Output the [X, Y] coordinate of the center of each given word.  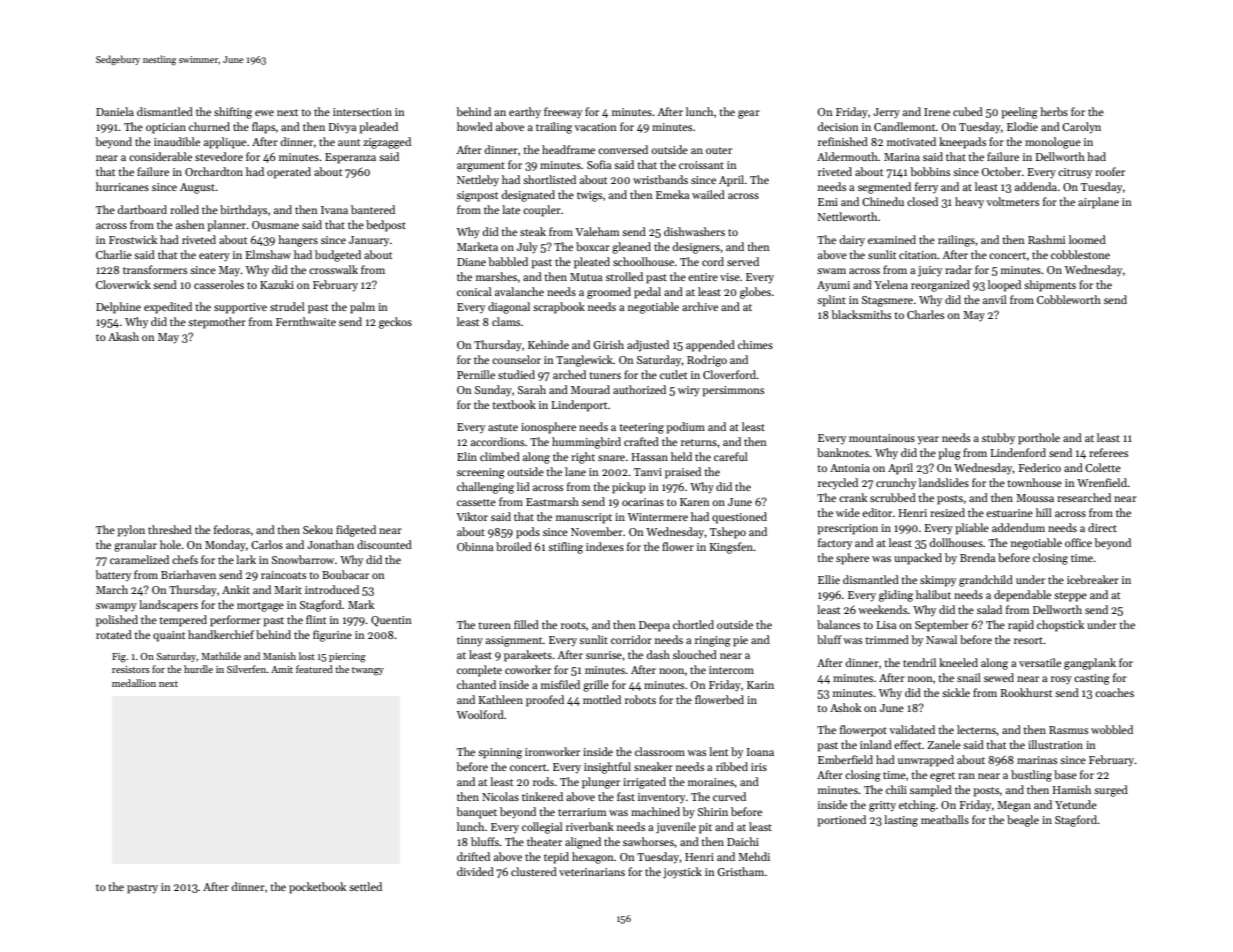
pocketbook [317, 888]
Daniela [115, 111]
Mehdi [754, 856]
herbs [1054, 111]
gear [749, 114]
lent [718, 751]
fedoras [232, 529]
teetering [641, 428]
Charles [925, 314]
